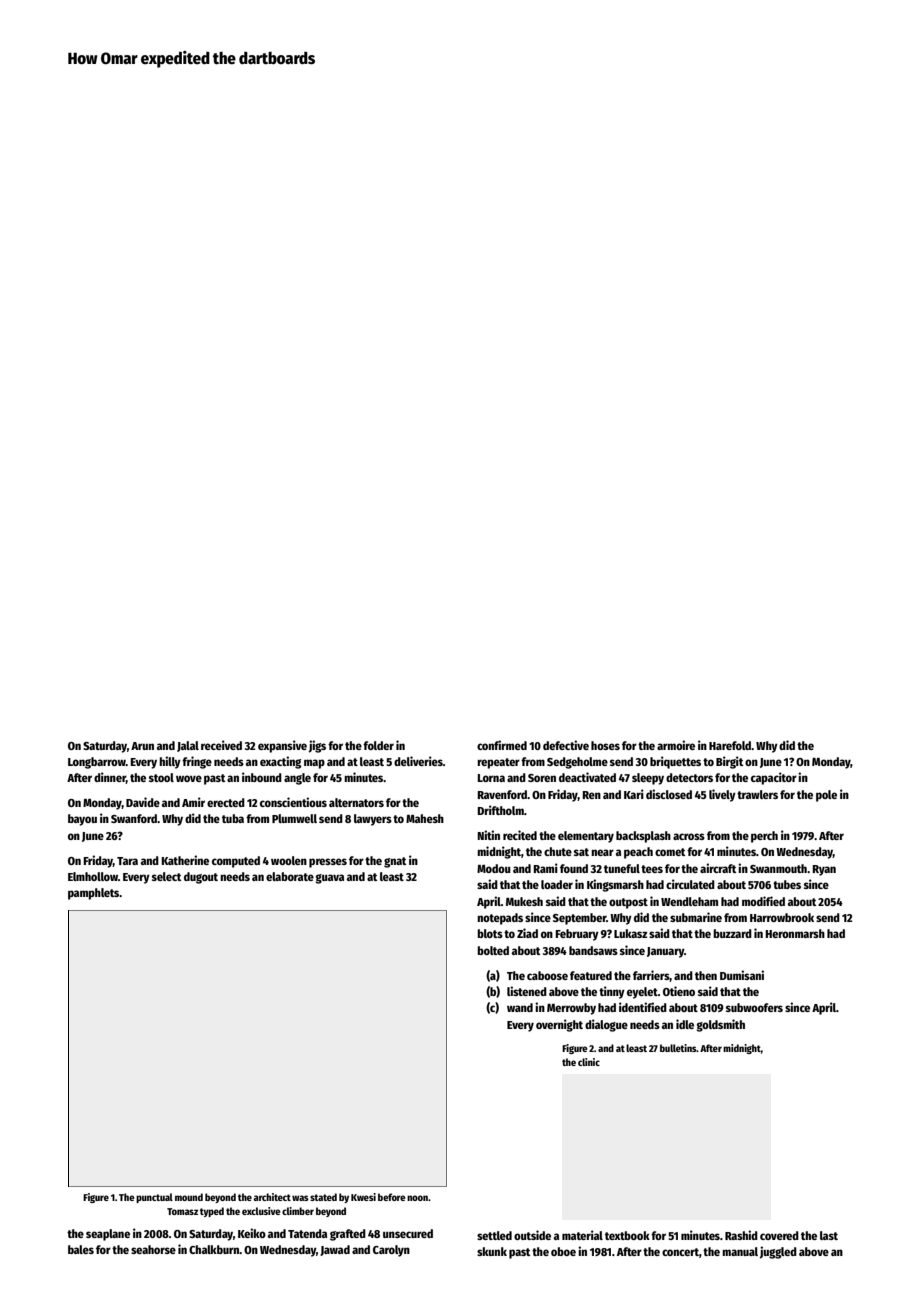 This image has height=1308, width=924. What do you see at coordinates (170, 762) in the image?
I see `hilly` at bounding box center [170, 762].
